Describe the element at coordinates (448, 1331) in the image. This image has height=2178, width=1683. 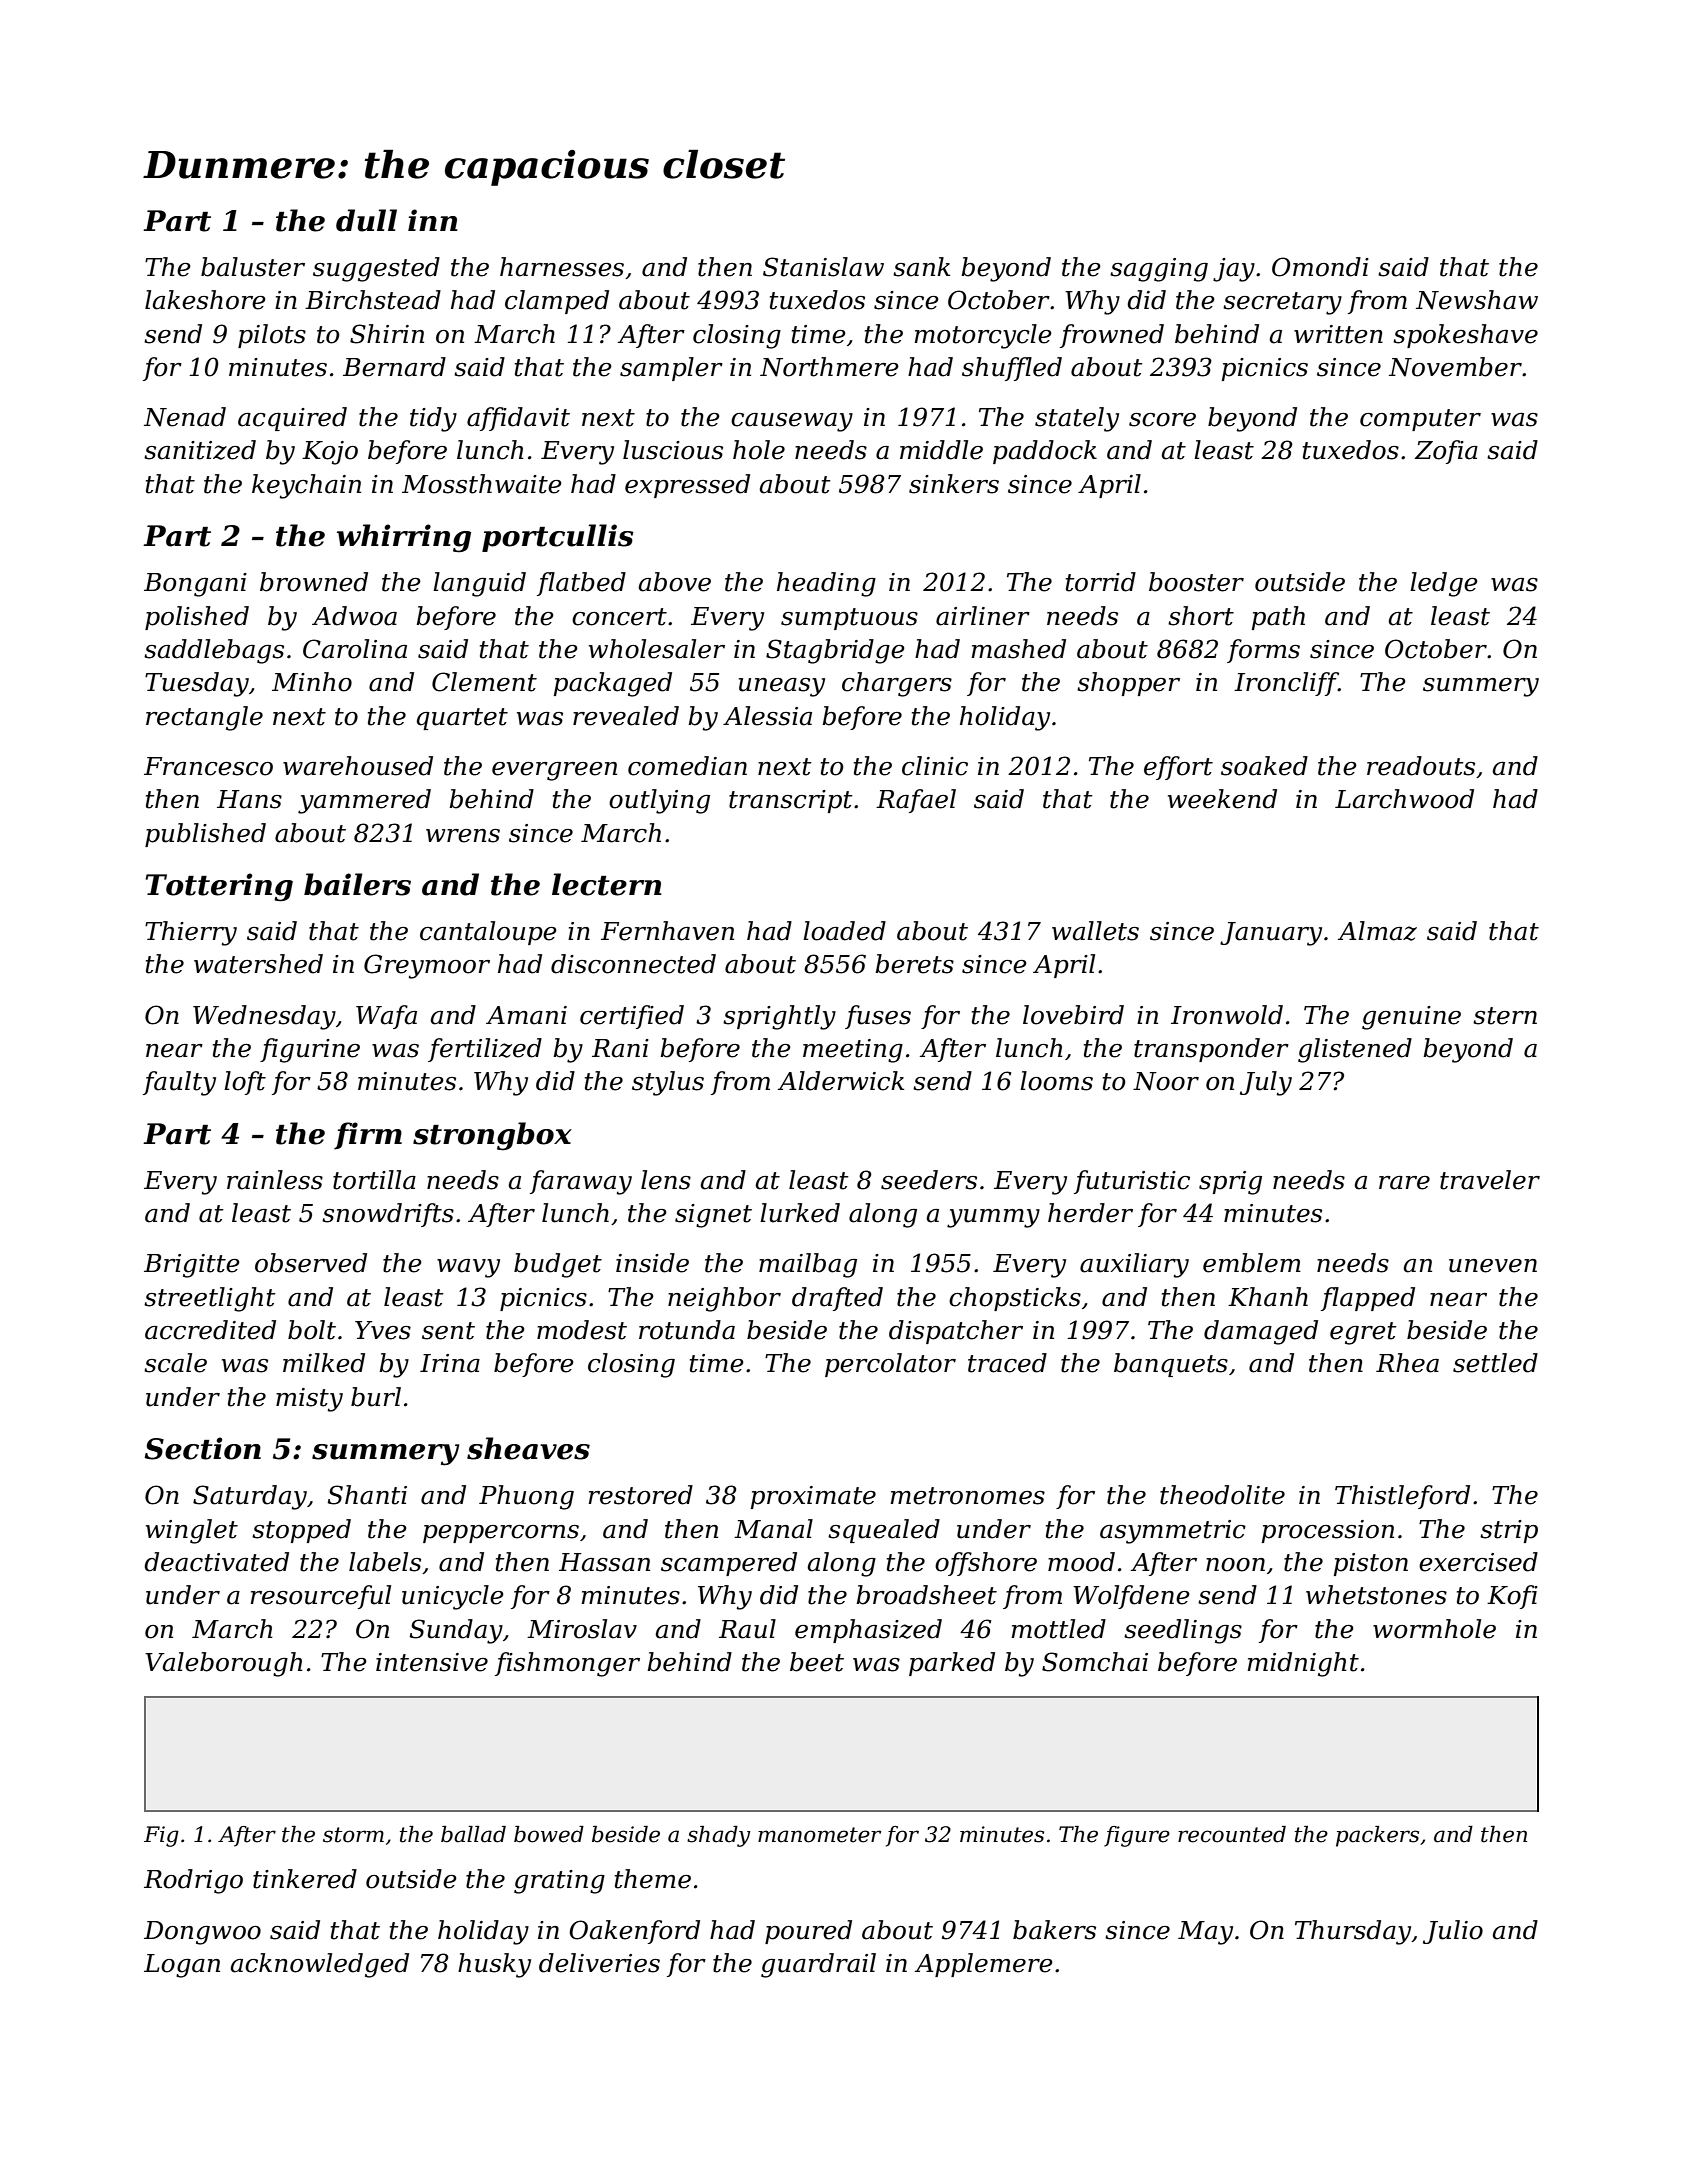
I see `sent` at that location.
